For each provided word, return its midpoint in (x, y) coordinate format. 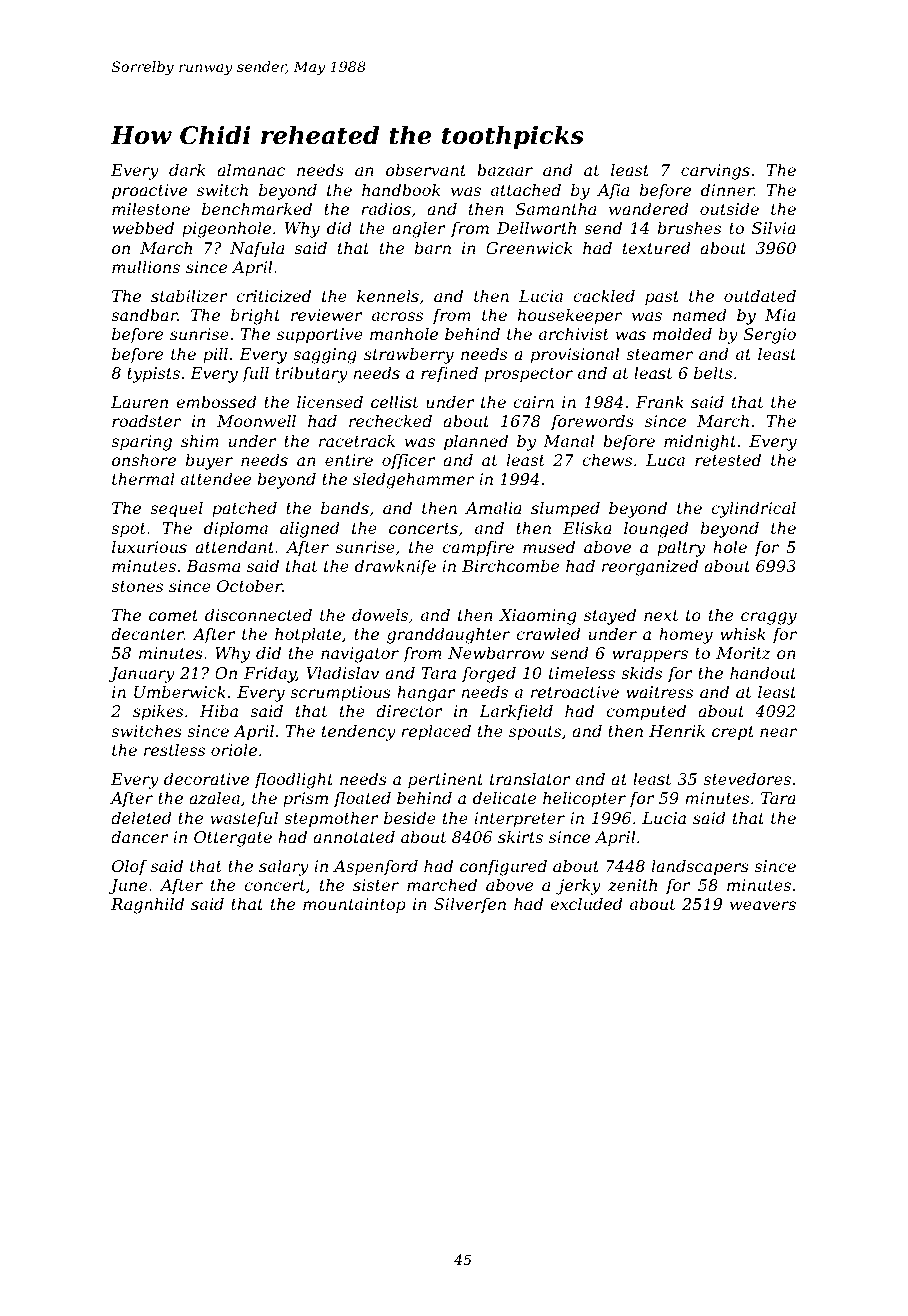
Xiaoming (537, 617)
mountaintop (354, 906)
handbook (401, 190)
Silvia (774, 228)
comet (173, 615)
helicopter (584, 800)
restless (174, 750)
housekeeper (570, 317)
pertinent (445, 781)
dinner (727, 190)
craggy (769, 618)
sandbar (144, 315)
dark (187, 170)
